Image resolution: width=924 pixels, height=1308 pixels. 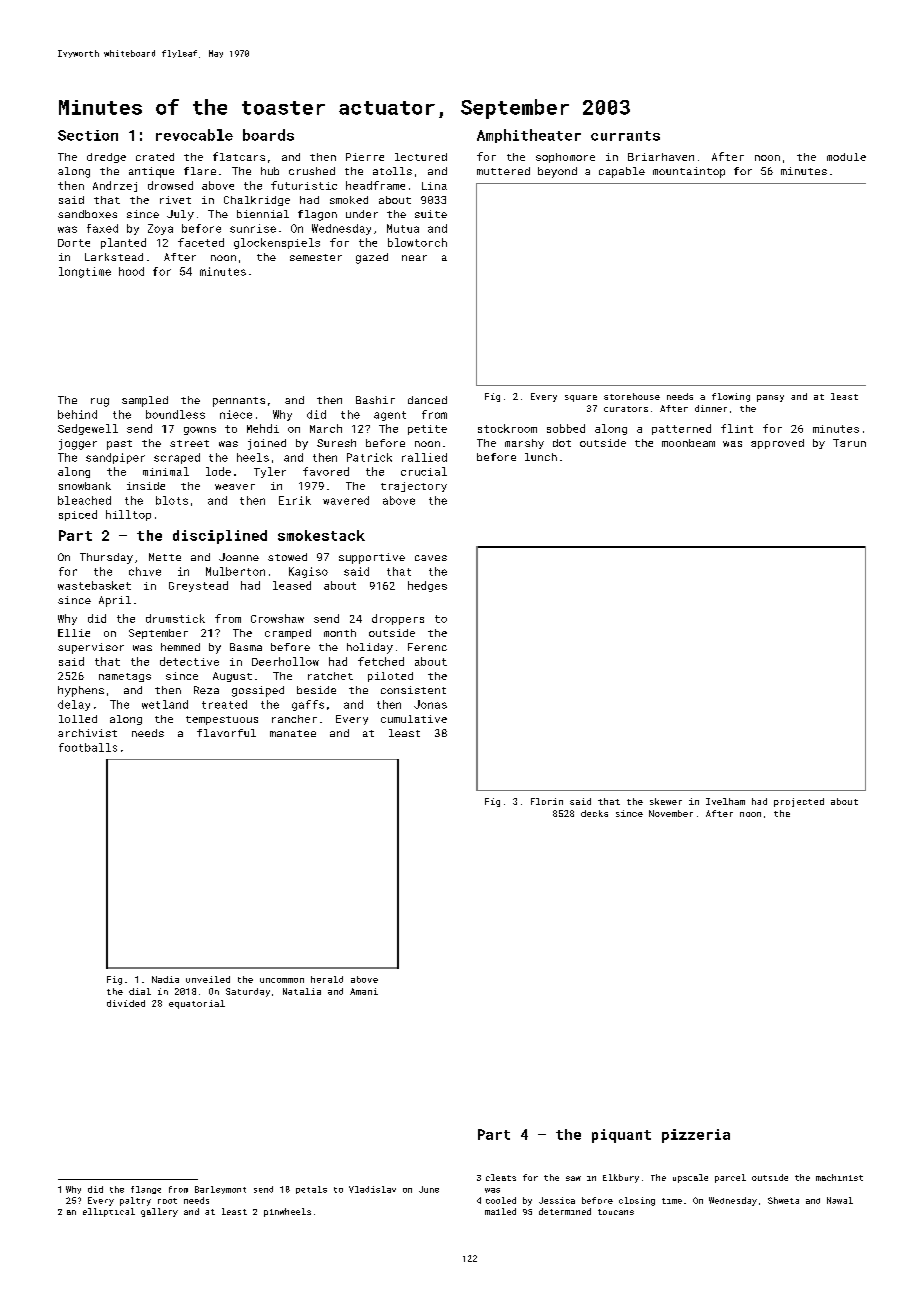 I want to click on manatee, so click(x=293, y=733).
